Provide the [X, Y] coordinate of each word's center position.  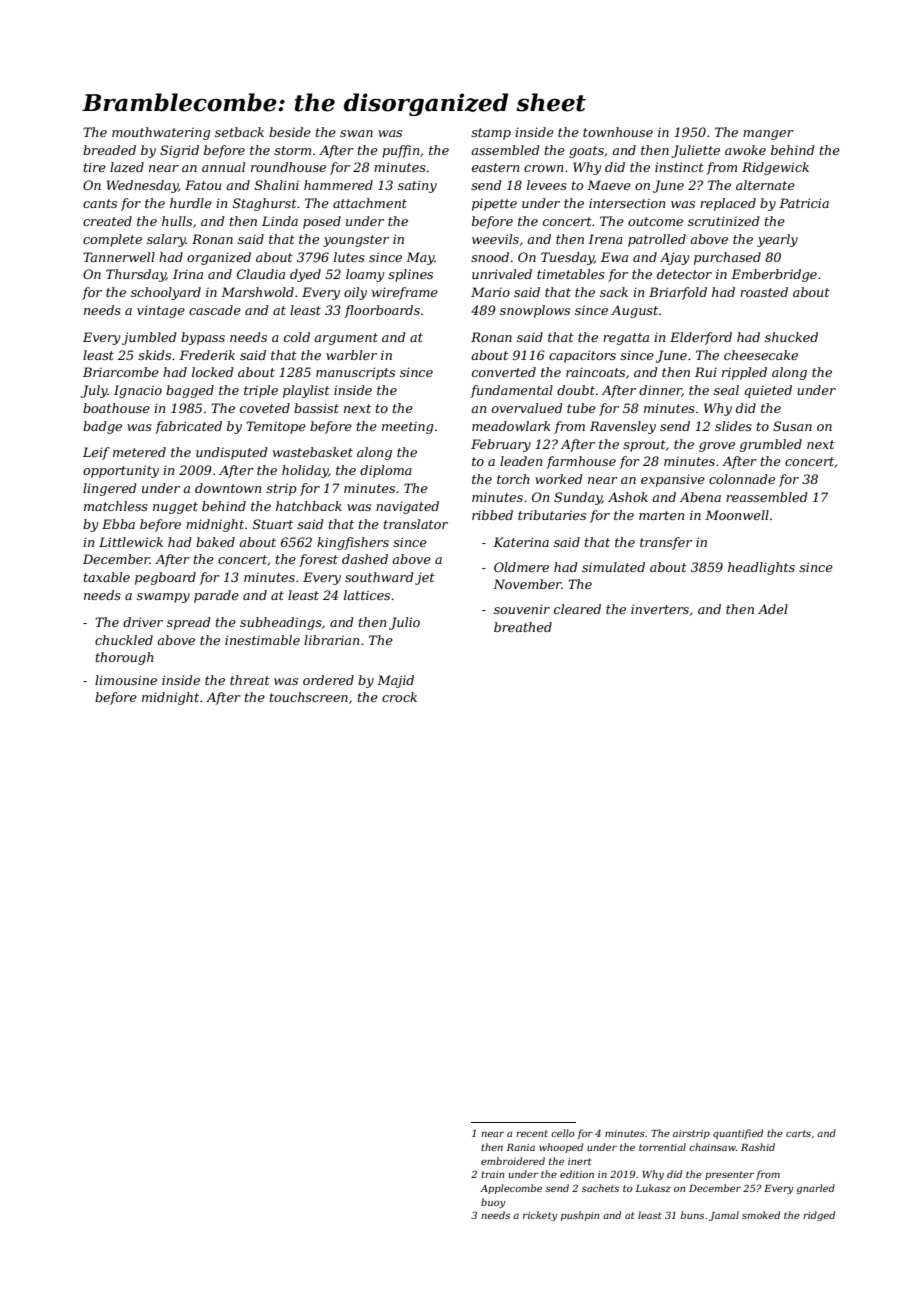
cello [563, 1133]
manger [768, 135]
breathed [523, 627]
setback [239, 132]
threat [250, 680]
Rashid [758, 1147]
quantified [738, 1134]
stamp [491, 134]
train [492, 1174]
